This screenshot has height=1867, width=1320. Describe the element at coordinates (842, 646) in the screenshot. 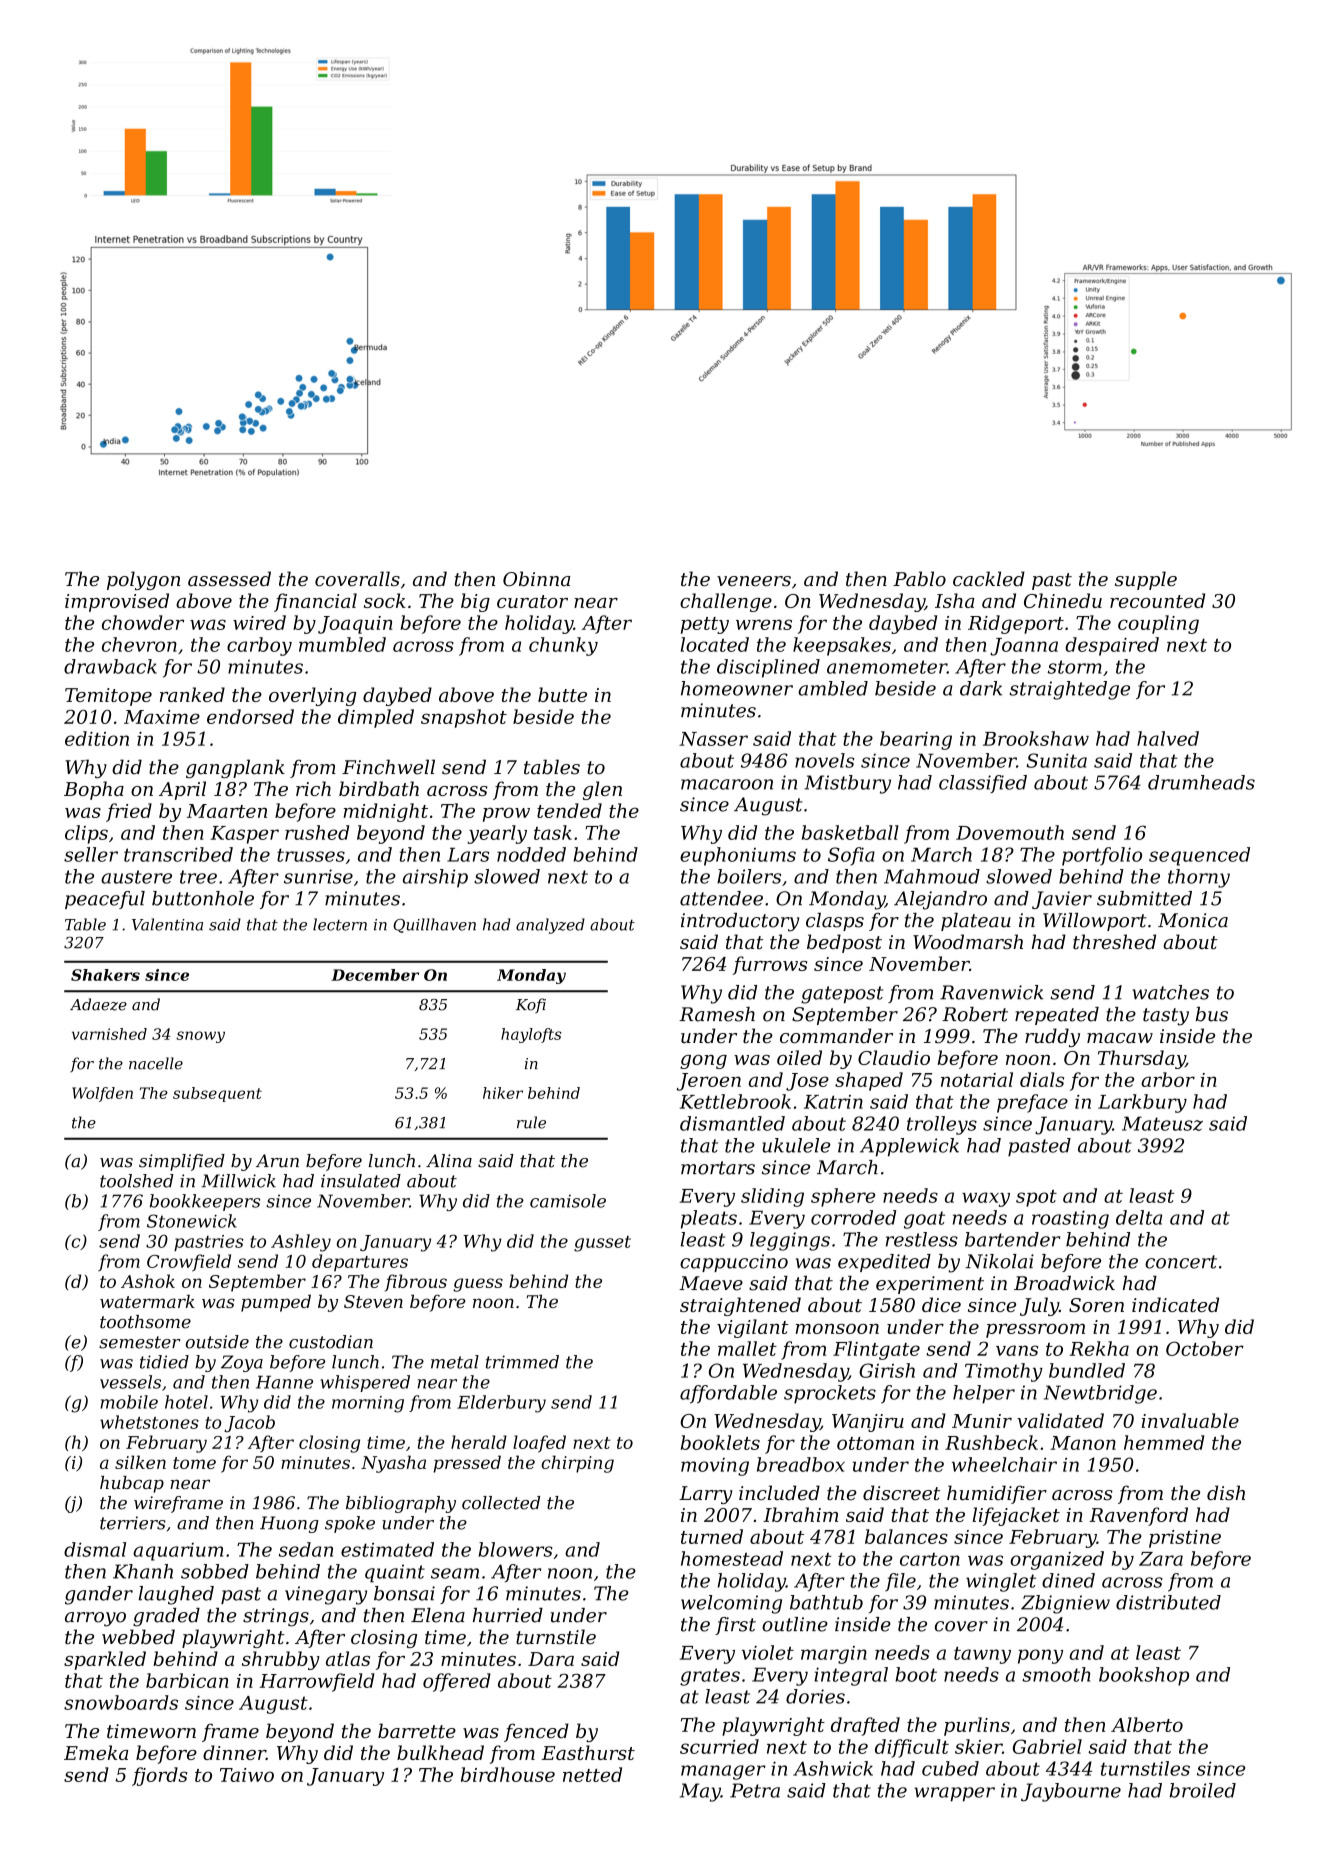

I see `keepsakes` at that location.
